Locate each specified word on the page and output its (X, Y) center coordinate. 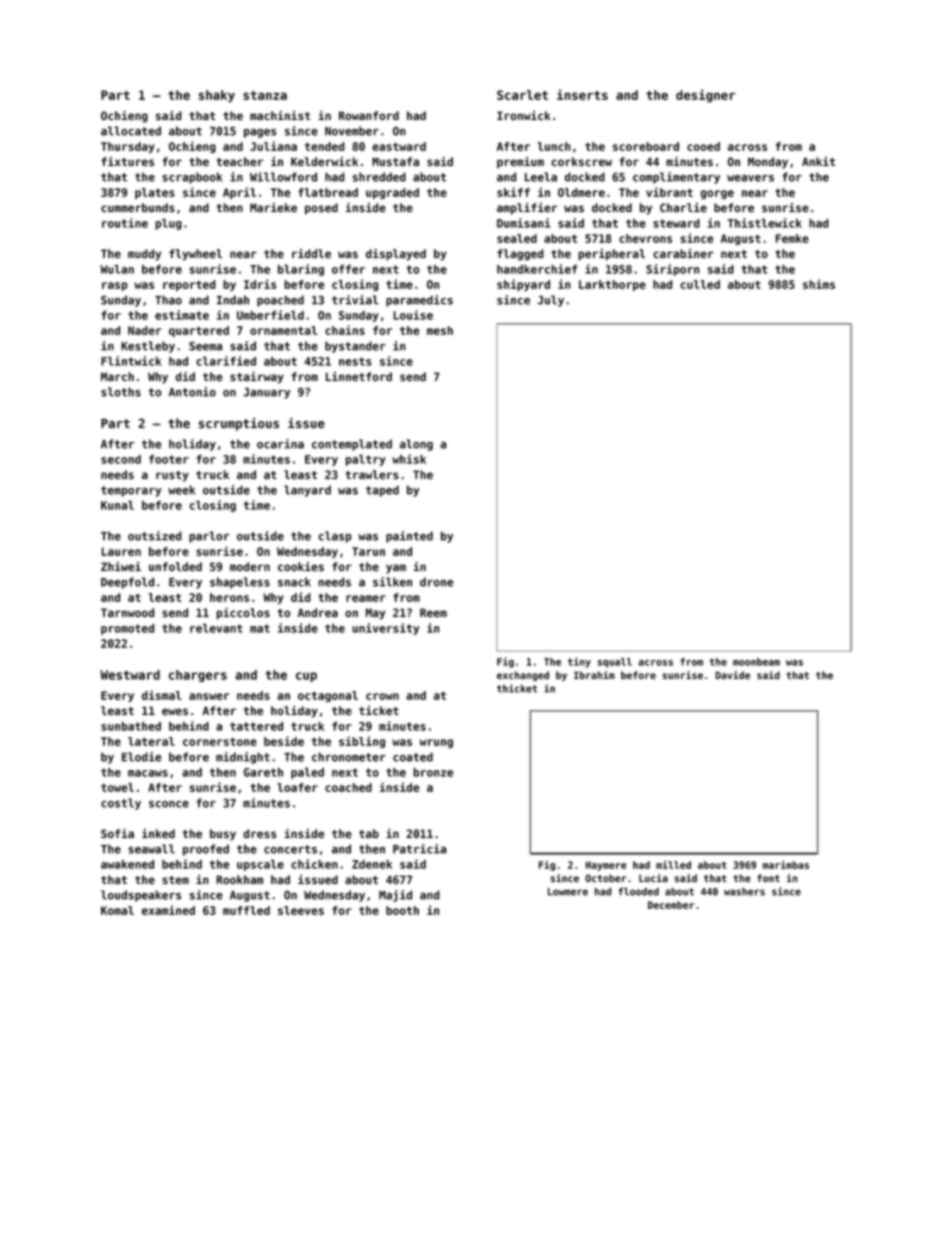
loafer (297, 787)
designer (705, 96)
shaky (217, 96)
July (551, 301)
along (416, 445)
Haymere (606, 866)
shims (819, 284)
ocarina (280, 444)
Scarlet (522, 95)
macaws (148, 773)
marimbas (786, 865)
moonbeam (756, 662)
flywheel (195, 255)
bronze (433, 772)
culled (700, 284)
